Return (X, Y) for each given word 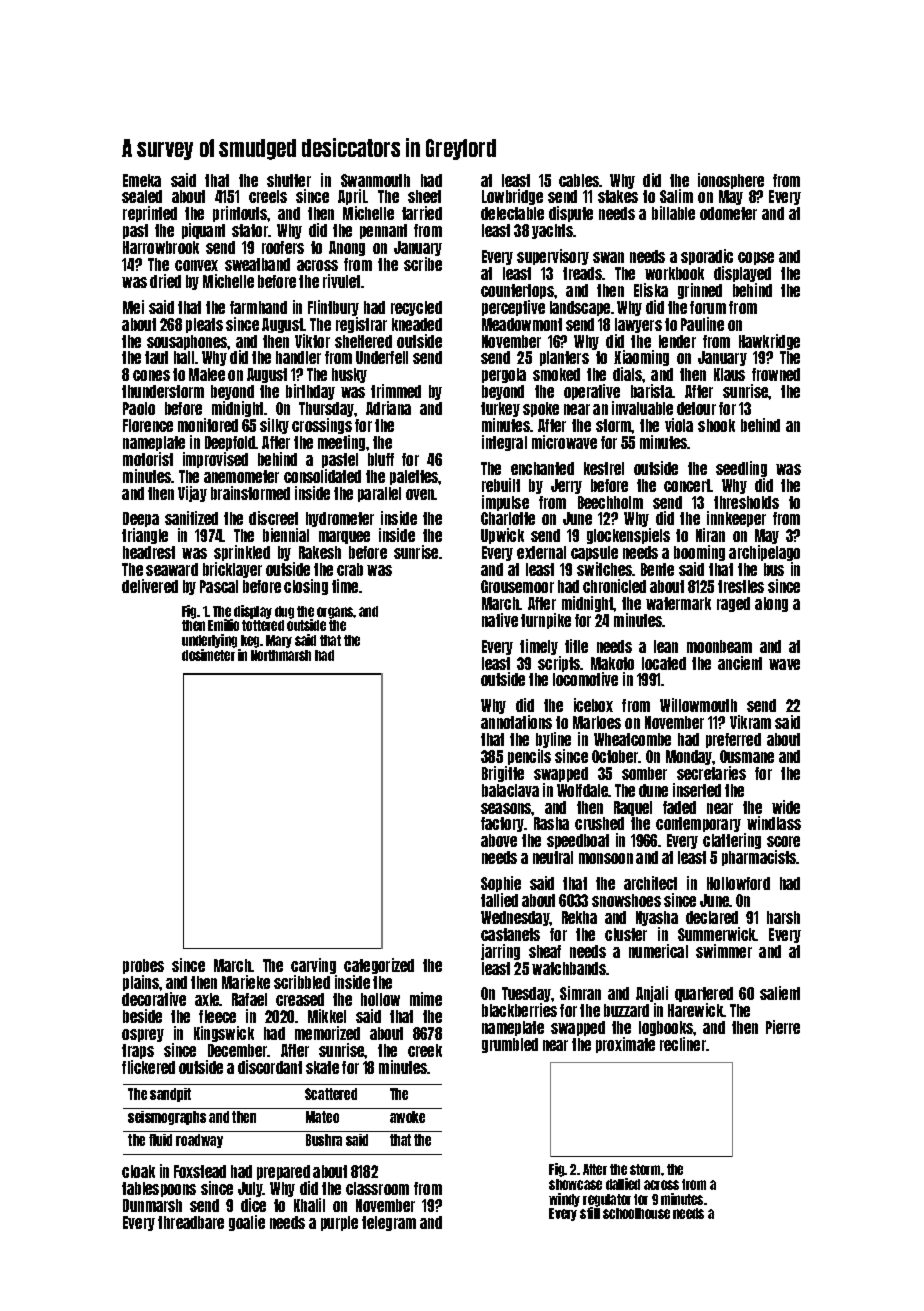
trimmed (396, 391)
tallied (499, 900)
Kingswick (224, 1034)
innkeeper (736, 519)
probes (143, 966)
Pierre (783, 1027)
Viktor (312, 341)
